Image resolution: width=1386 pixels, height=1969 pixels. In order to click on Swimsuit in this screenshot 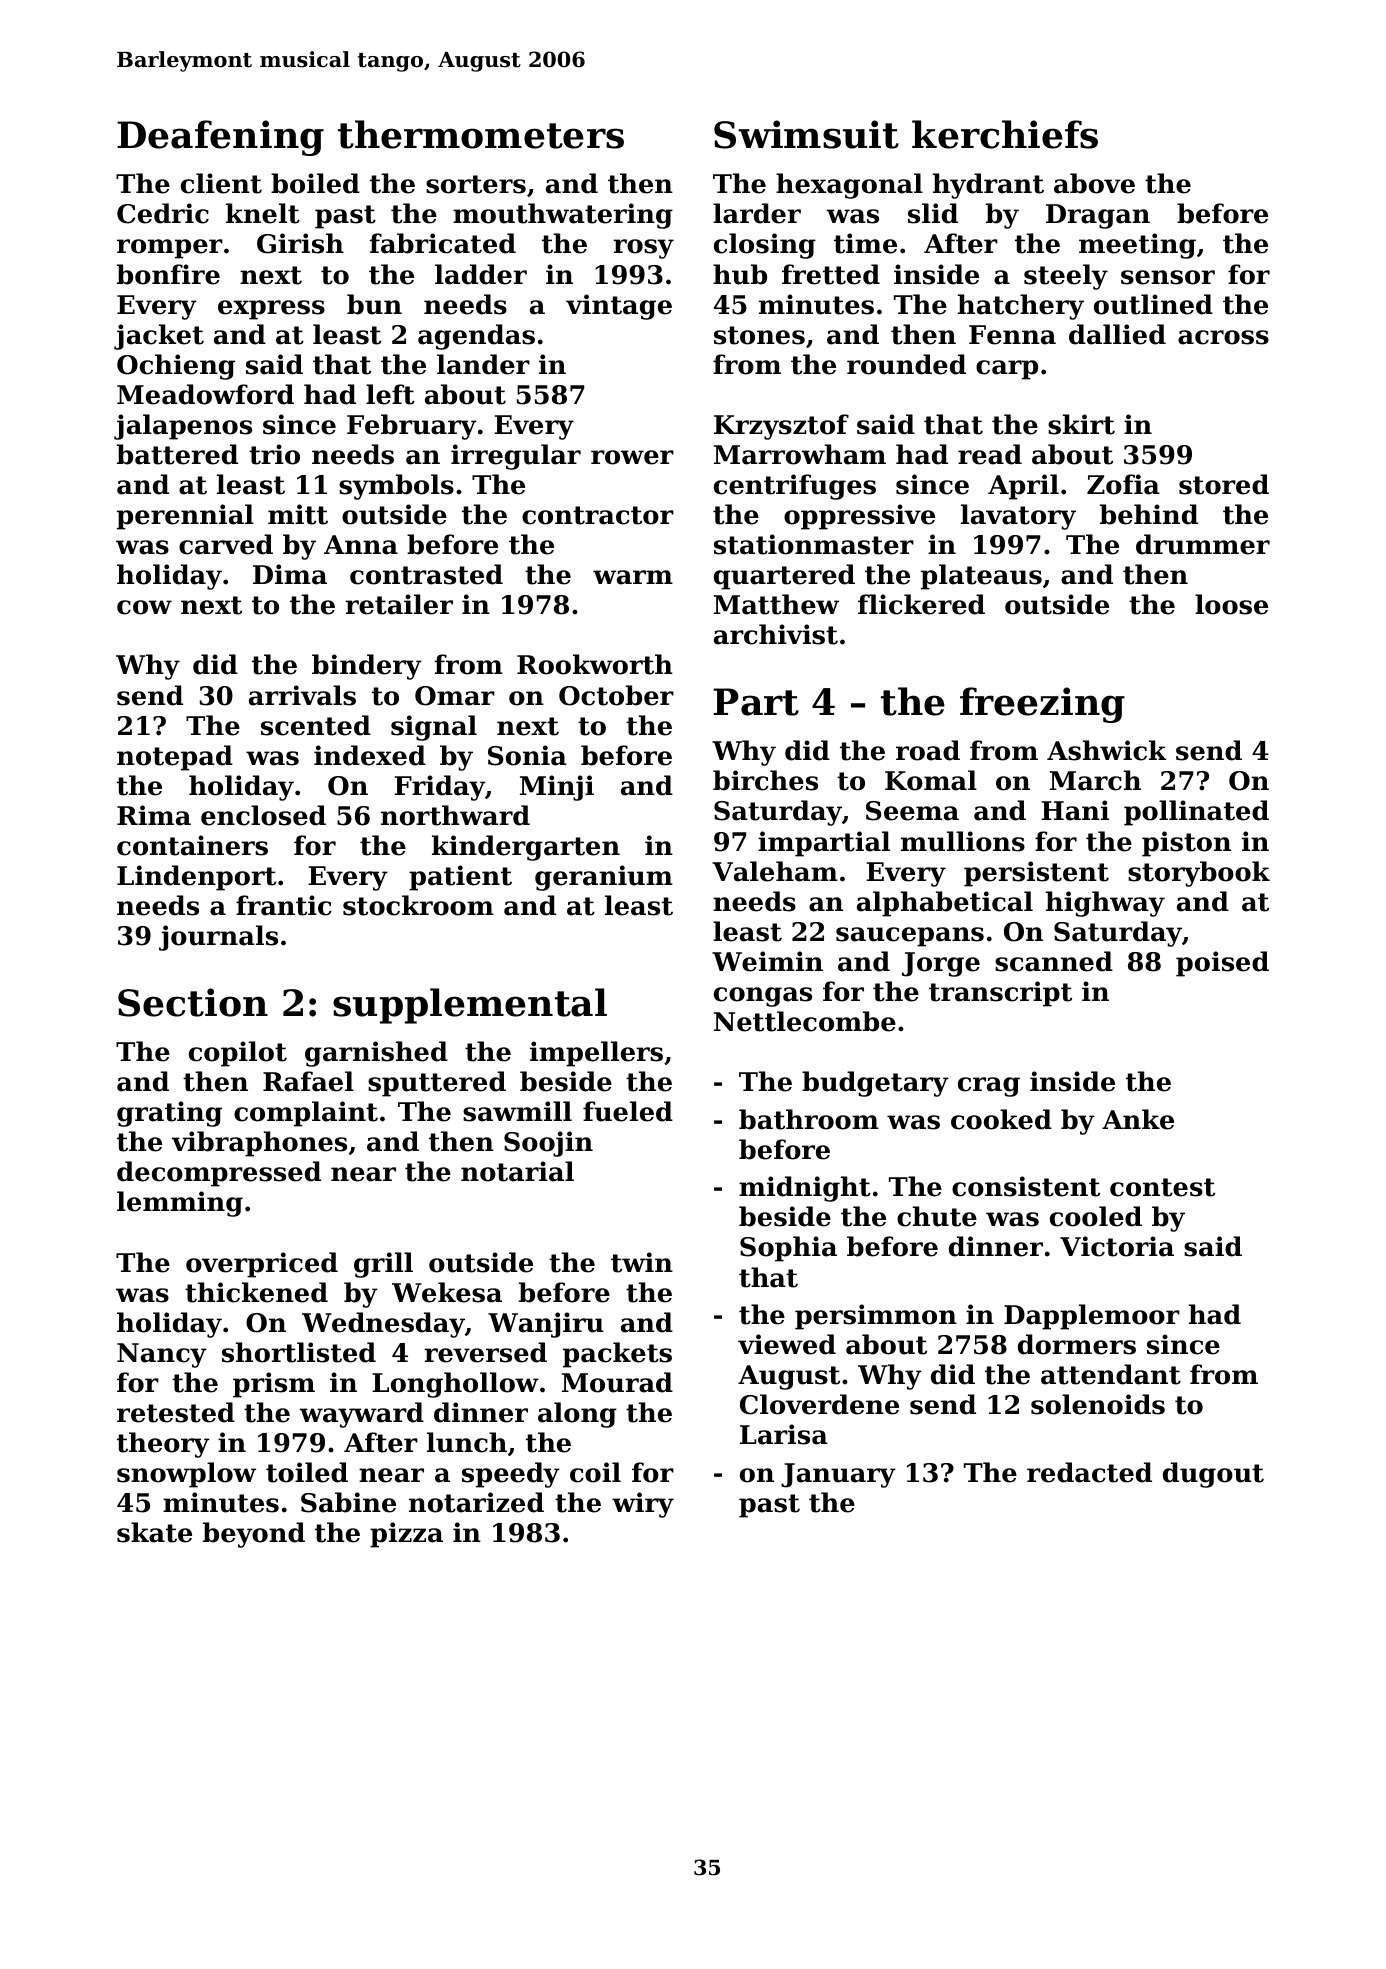, I will do `click(806, 134)`.
